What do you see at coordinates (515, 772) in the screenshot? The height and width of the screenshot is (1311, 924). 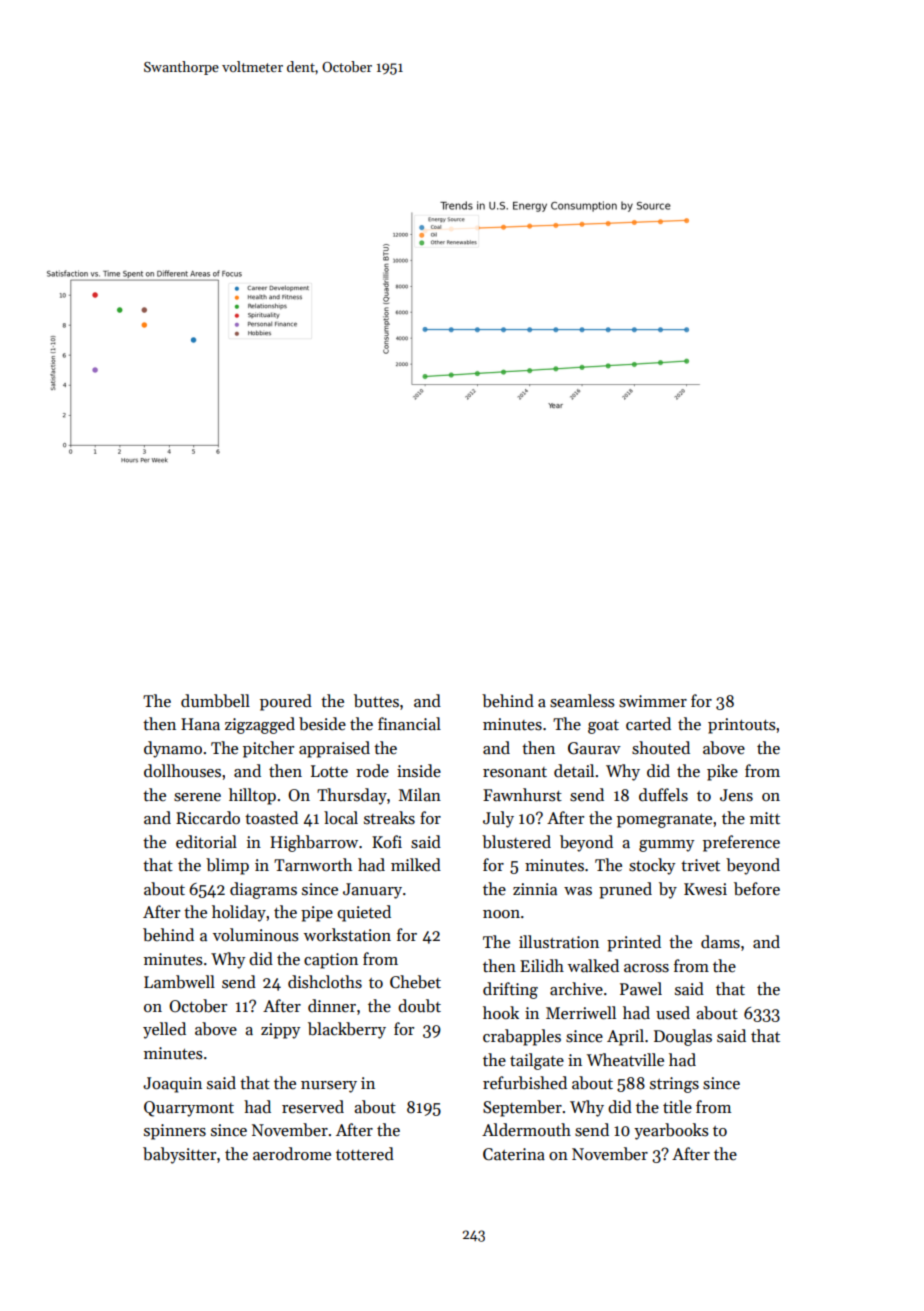 I see `resonant` at bounding box center [515, 772].
